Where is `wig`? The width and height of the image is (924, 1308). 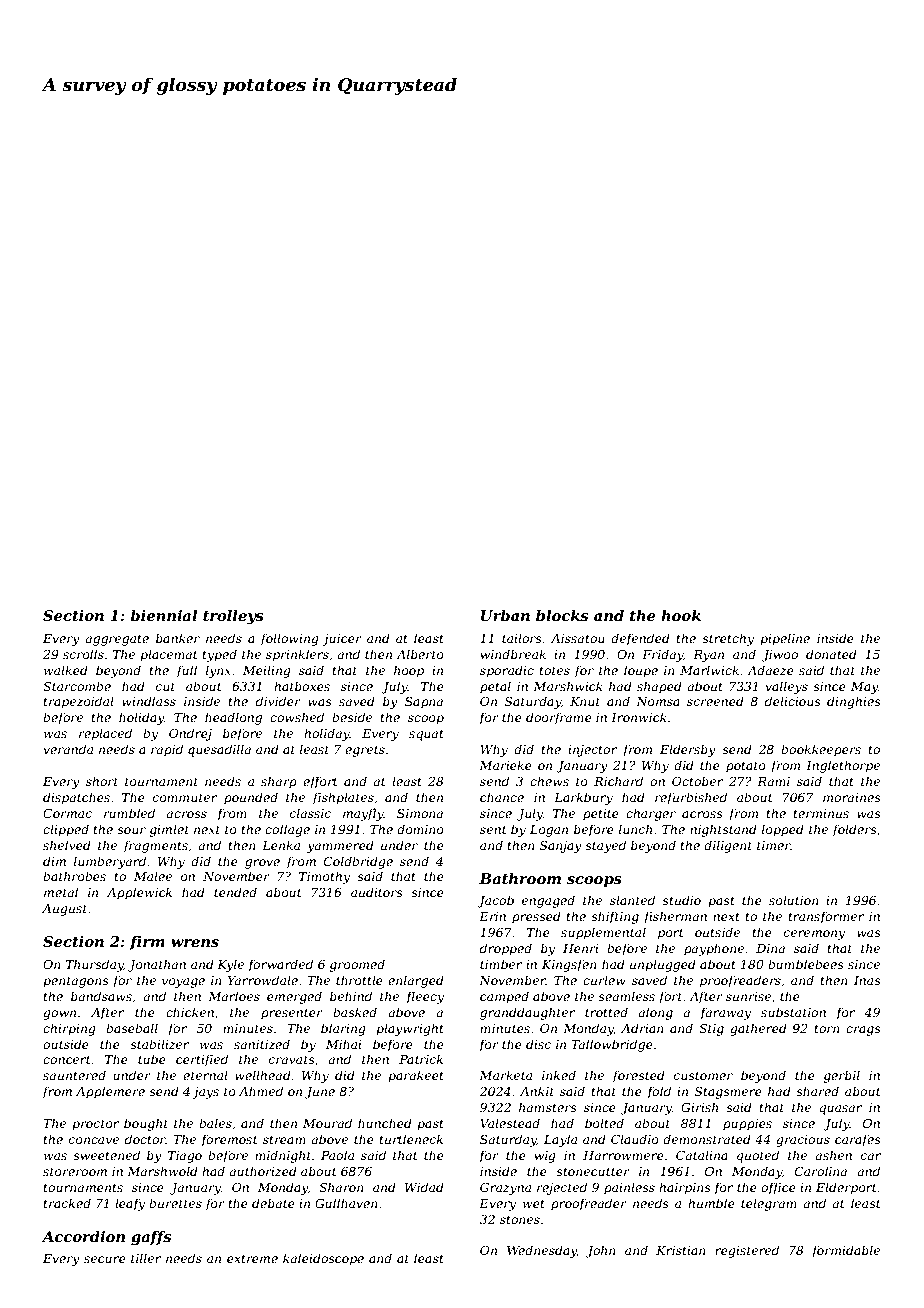
wig is located at coordinates (545, 1157).
